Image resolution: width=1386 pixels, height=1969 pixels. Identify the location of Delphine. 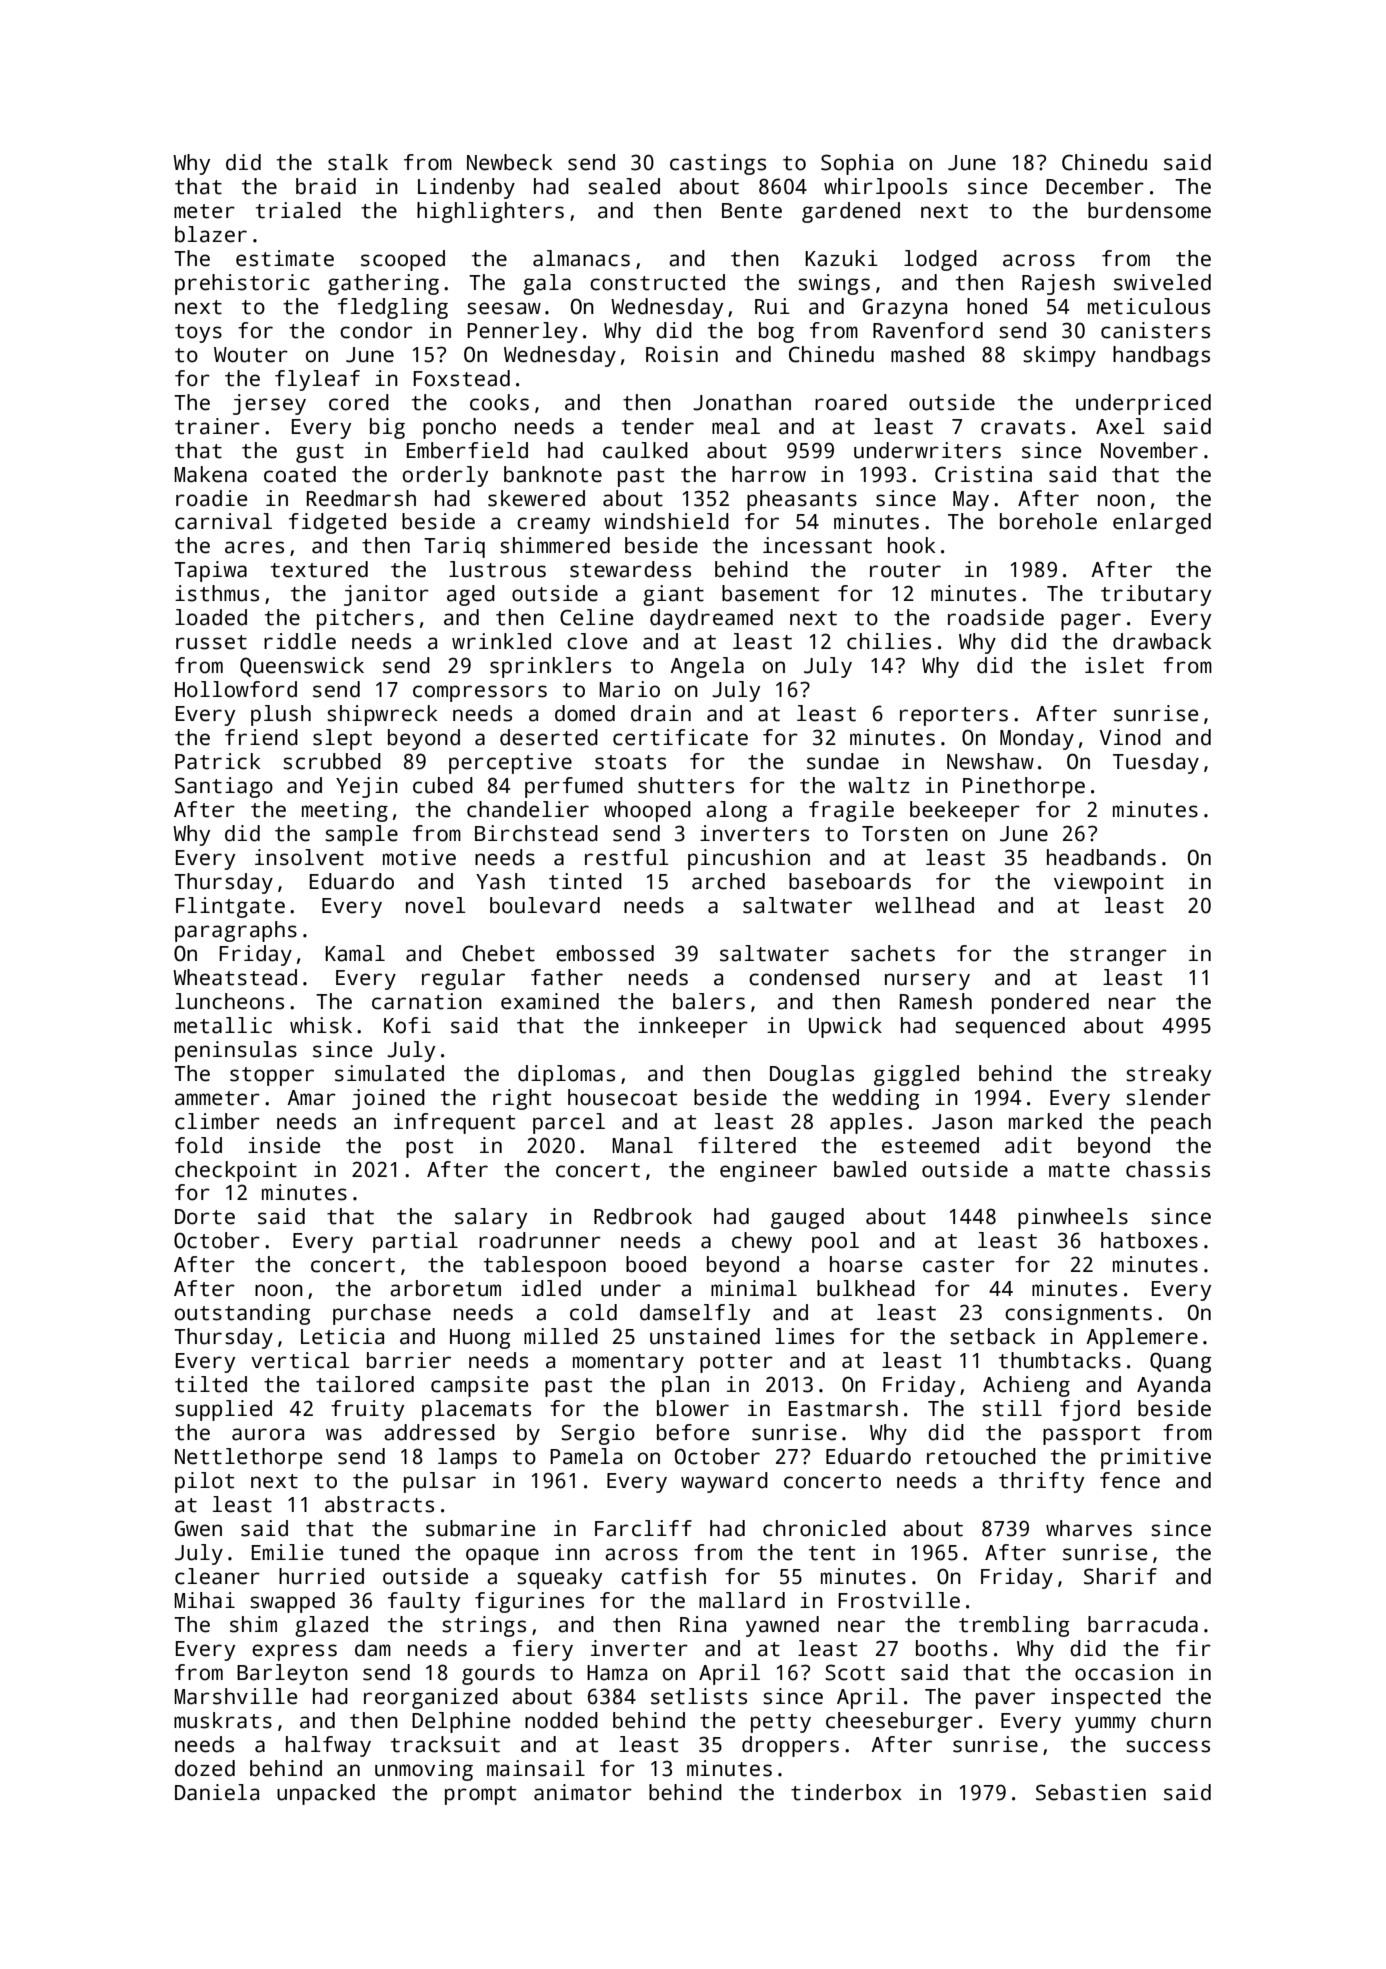
(461, 1722).
